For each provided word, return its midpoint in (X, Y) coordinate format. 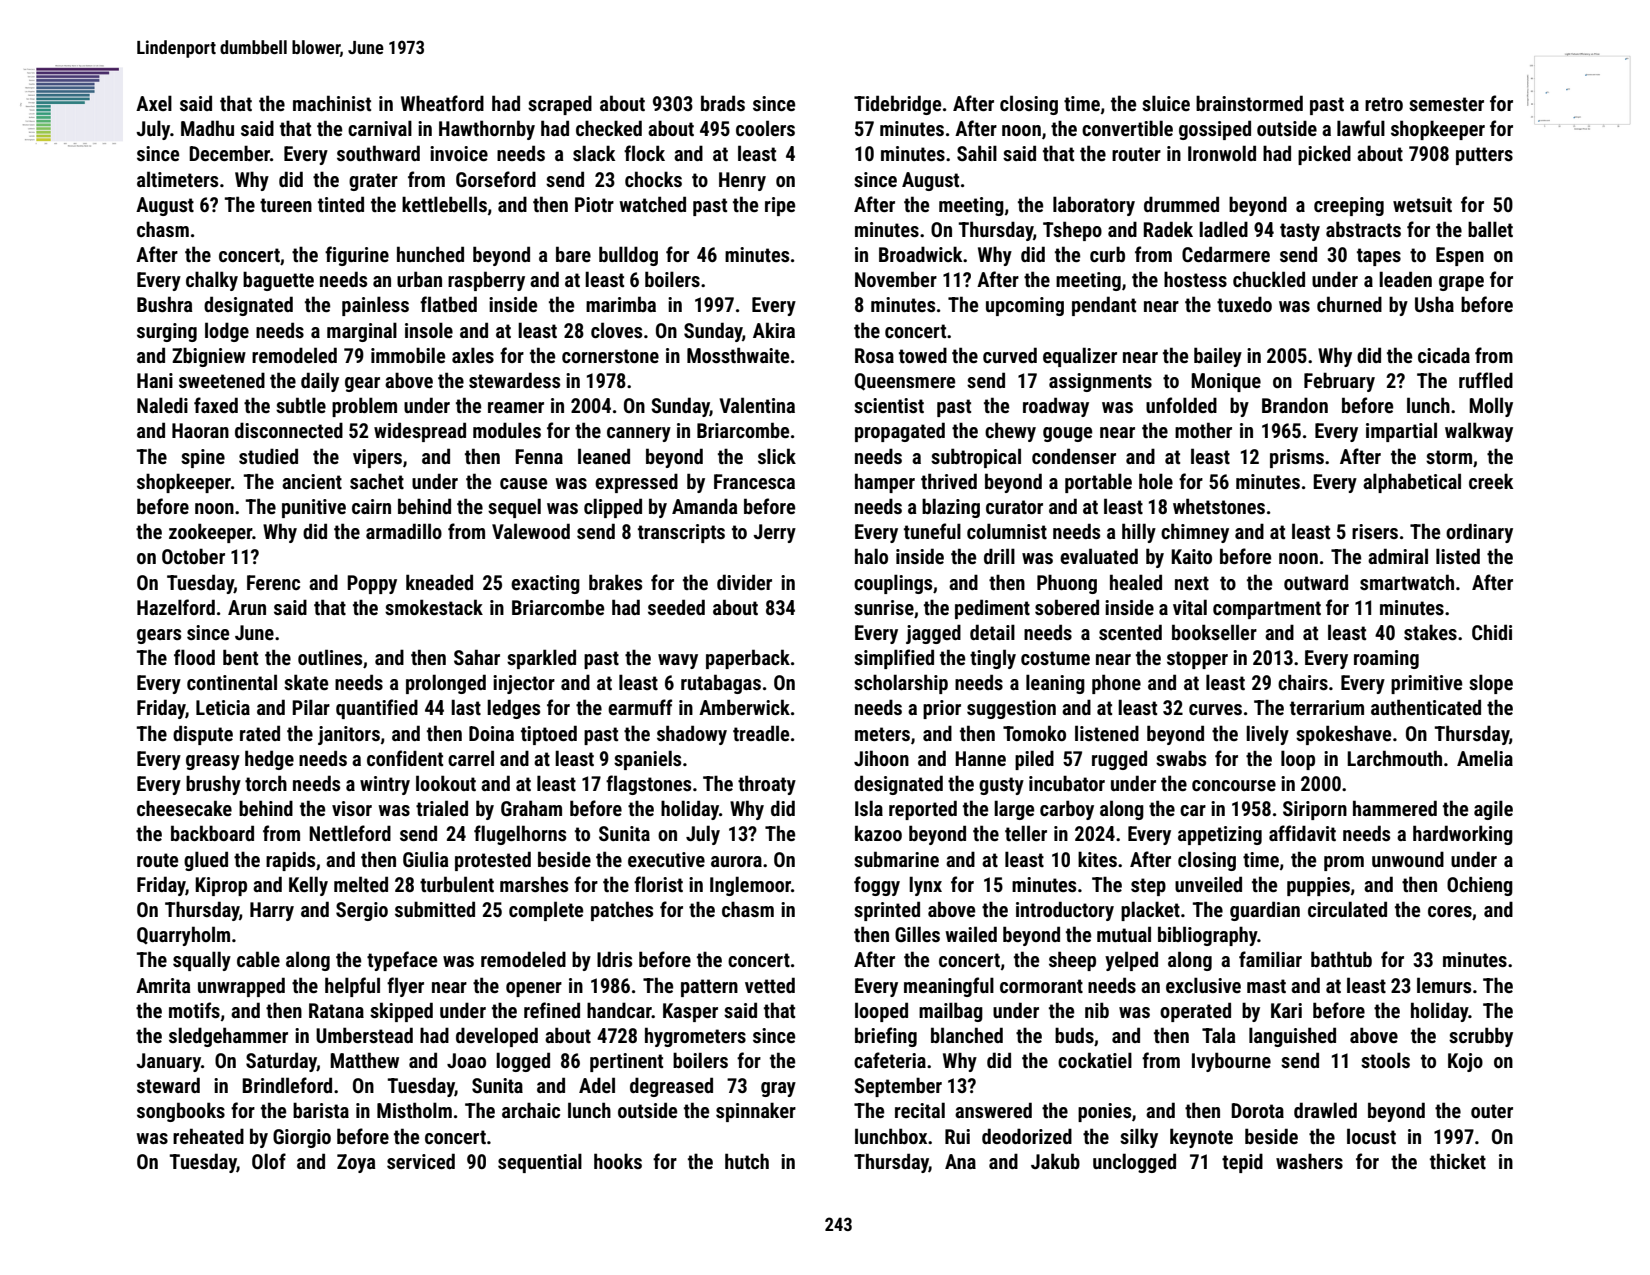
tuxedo (1244, 304)
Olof (269, 1161)
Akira (774, 330)
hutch (747, 1161)
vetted (770, 985)
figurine (357, 256)
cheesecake (184, 808)
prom (1344, 863)
